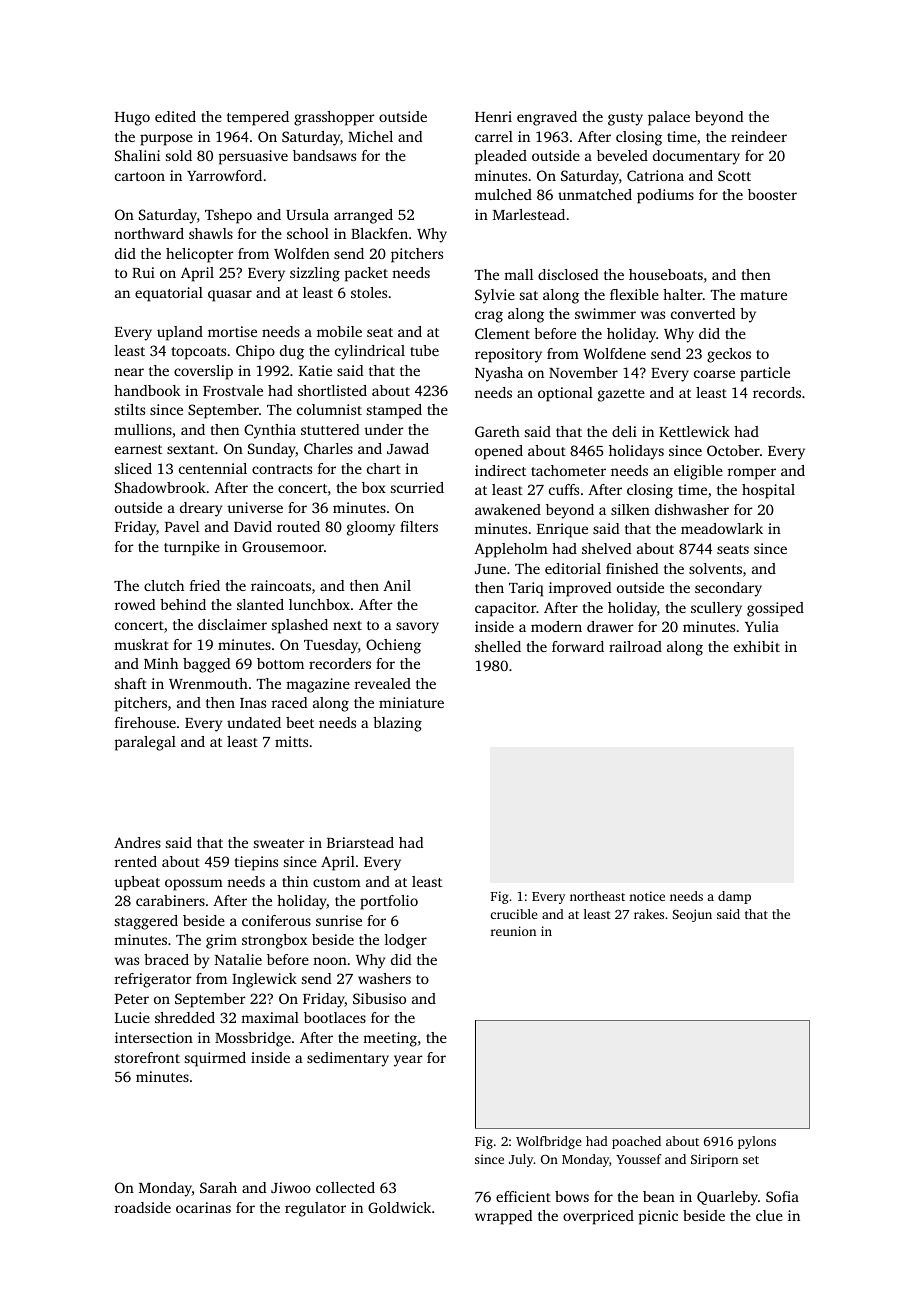  Describe the element at coordinates (270, 431) in the page. I see `Cynthia` at that location.
